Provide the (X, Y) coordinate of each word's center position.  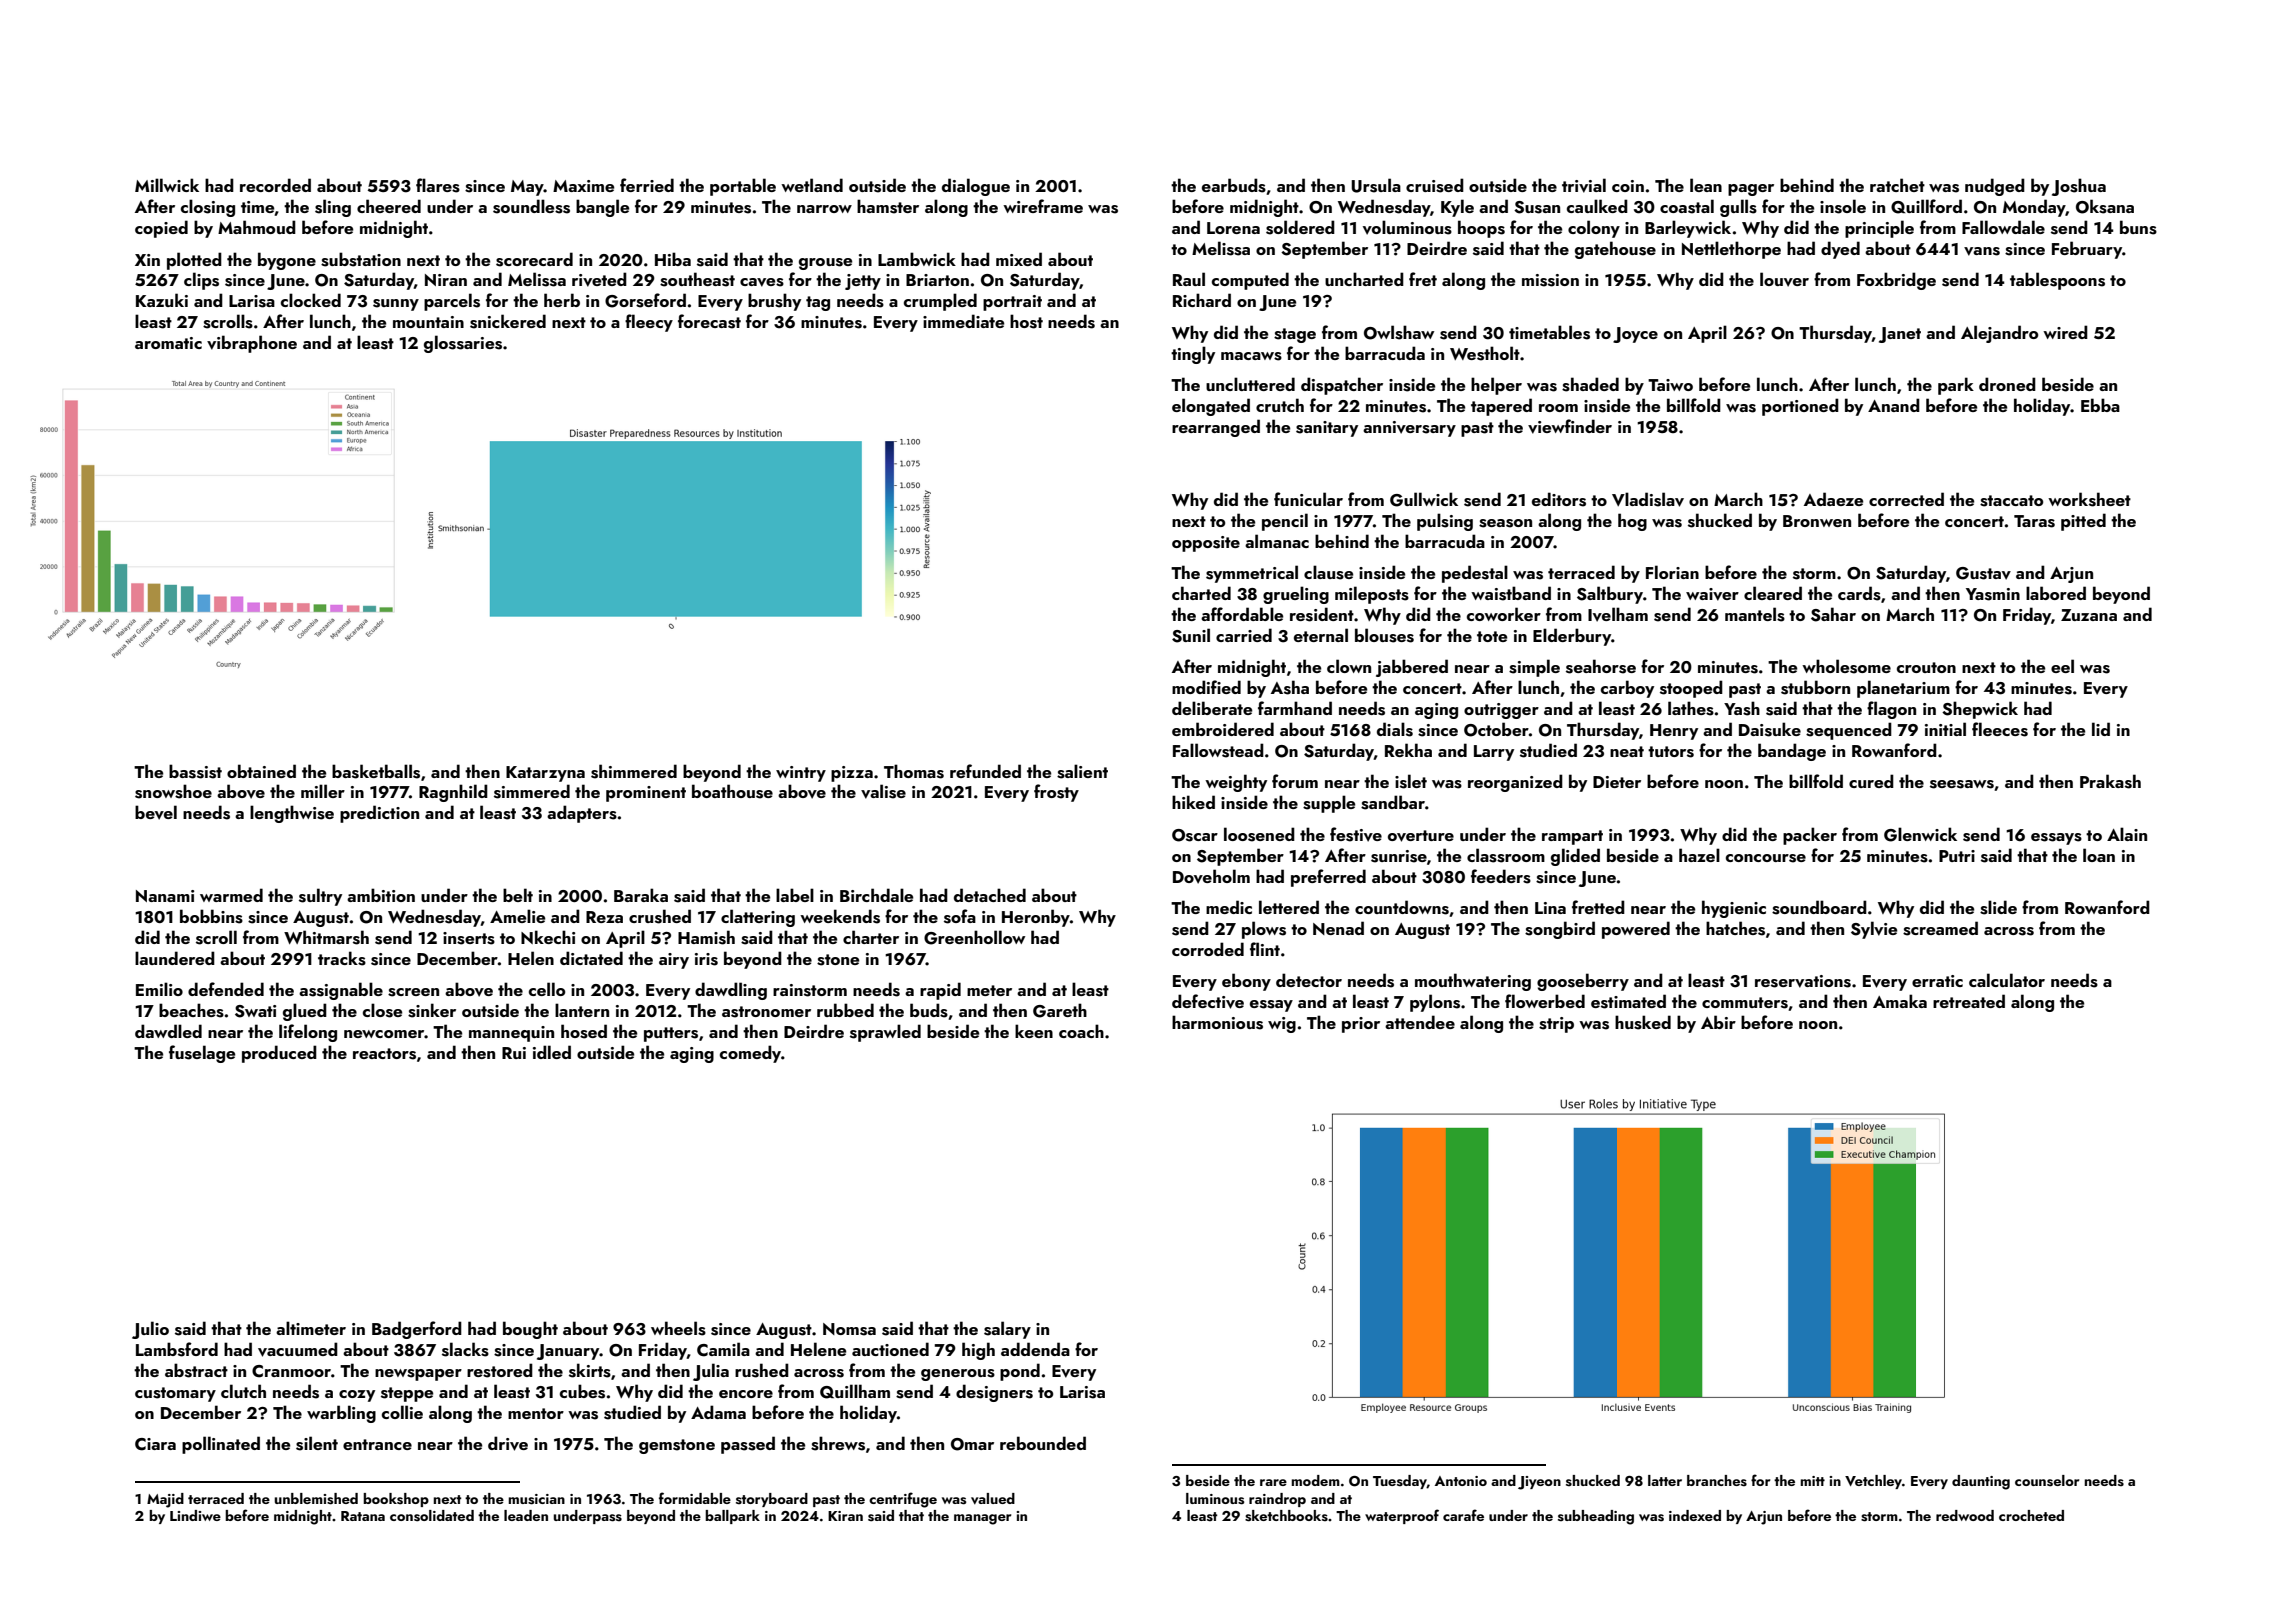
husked (1643, 1022)
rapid (940, 991)
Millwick (167, 185)
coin (1628, 186)
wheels (678, 1328)
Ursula (1376, 185)
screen (413, 992)
